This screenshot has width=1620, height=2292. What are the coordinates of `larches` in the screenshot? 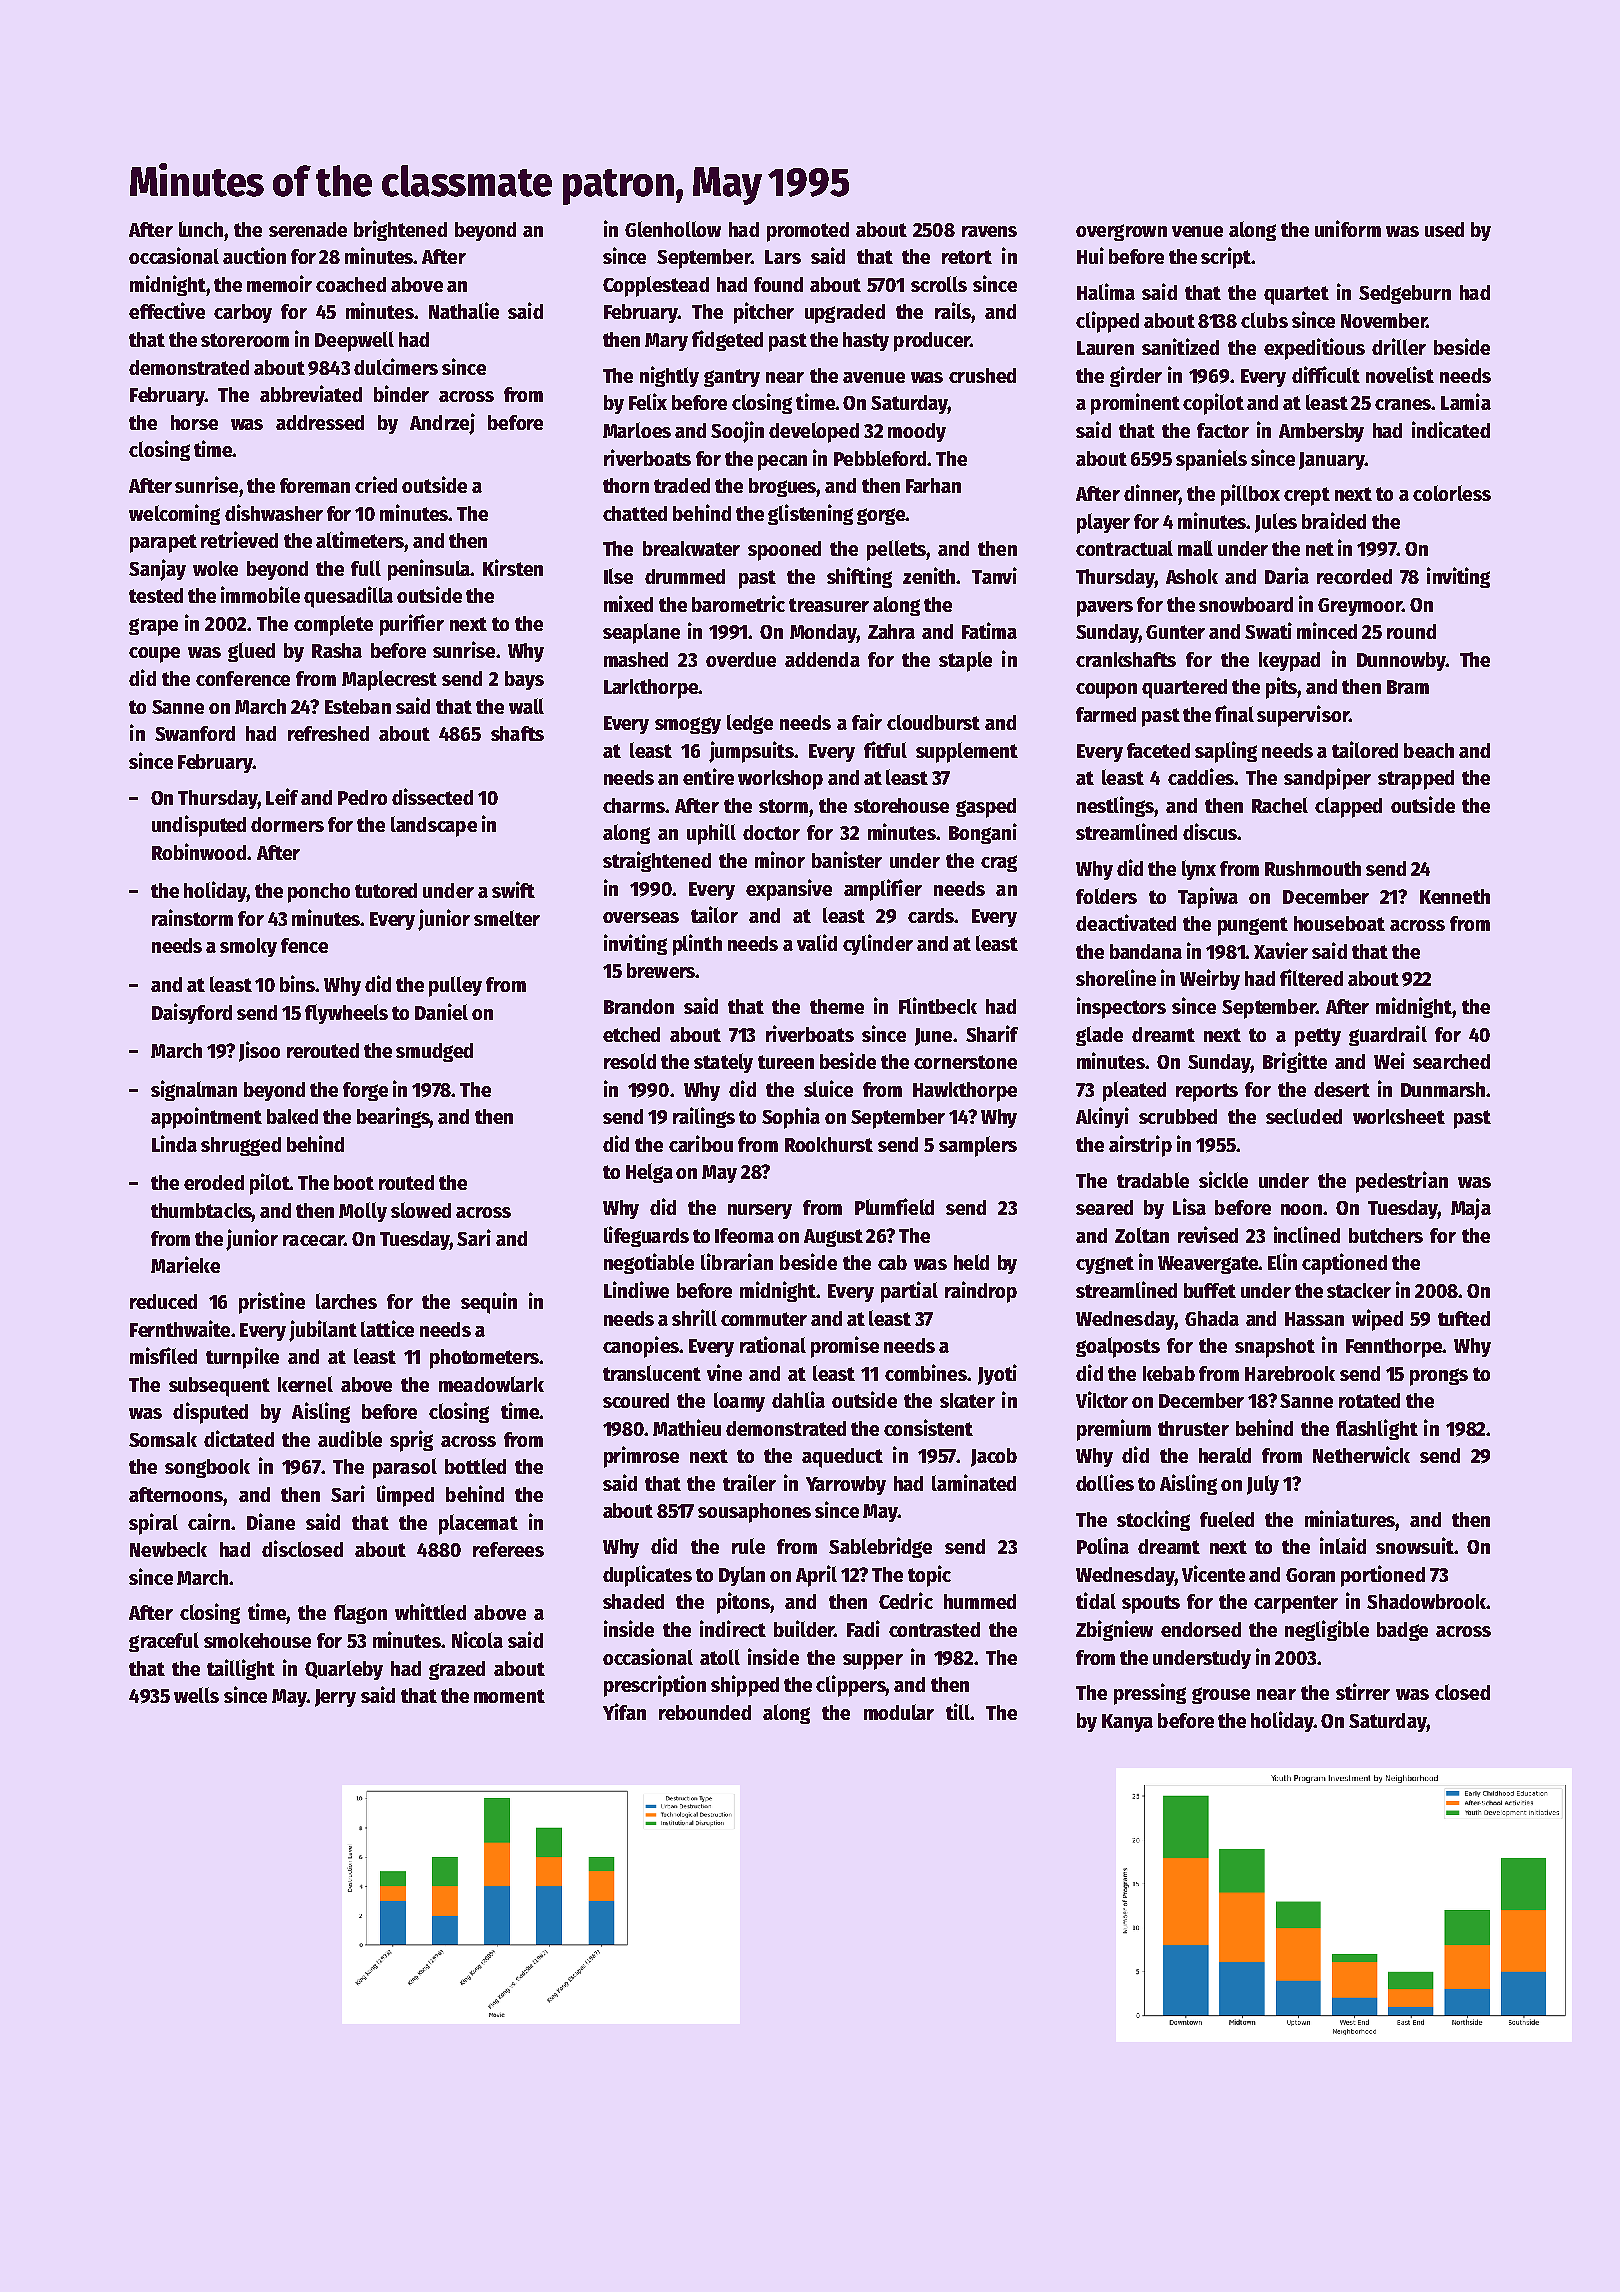 It's located at (346, 1301).
